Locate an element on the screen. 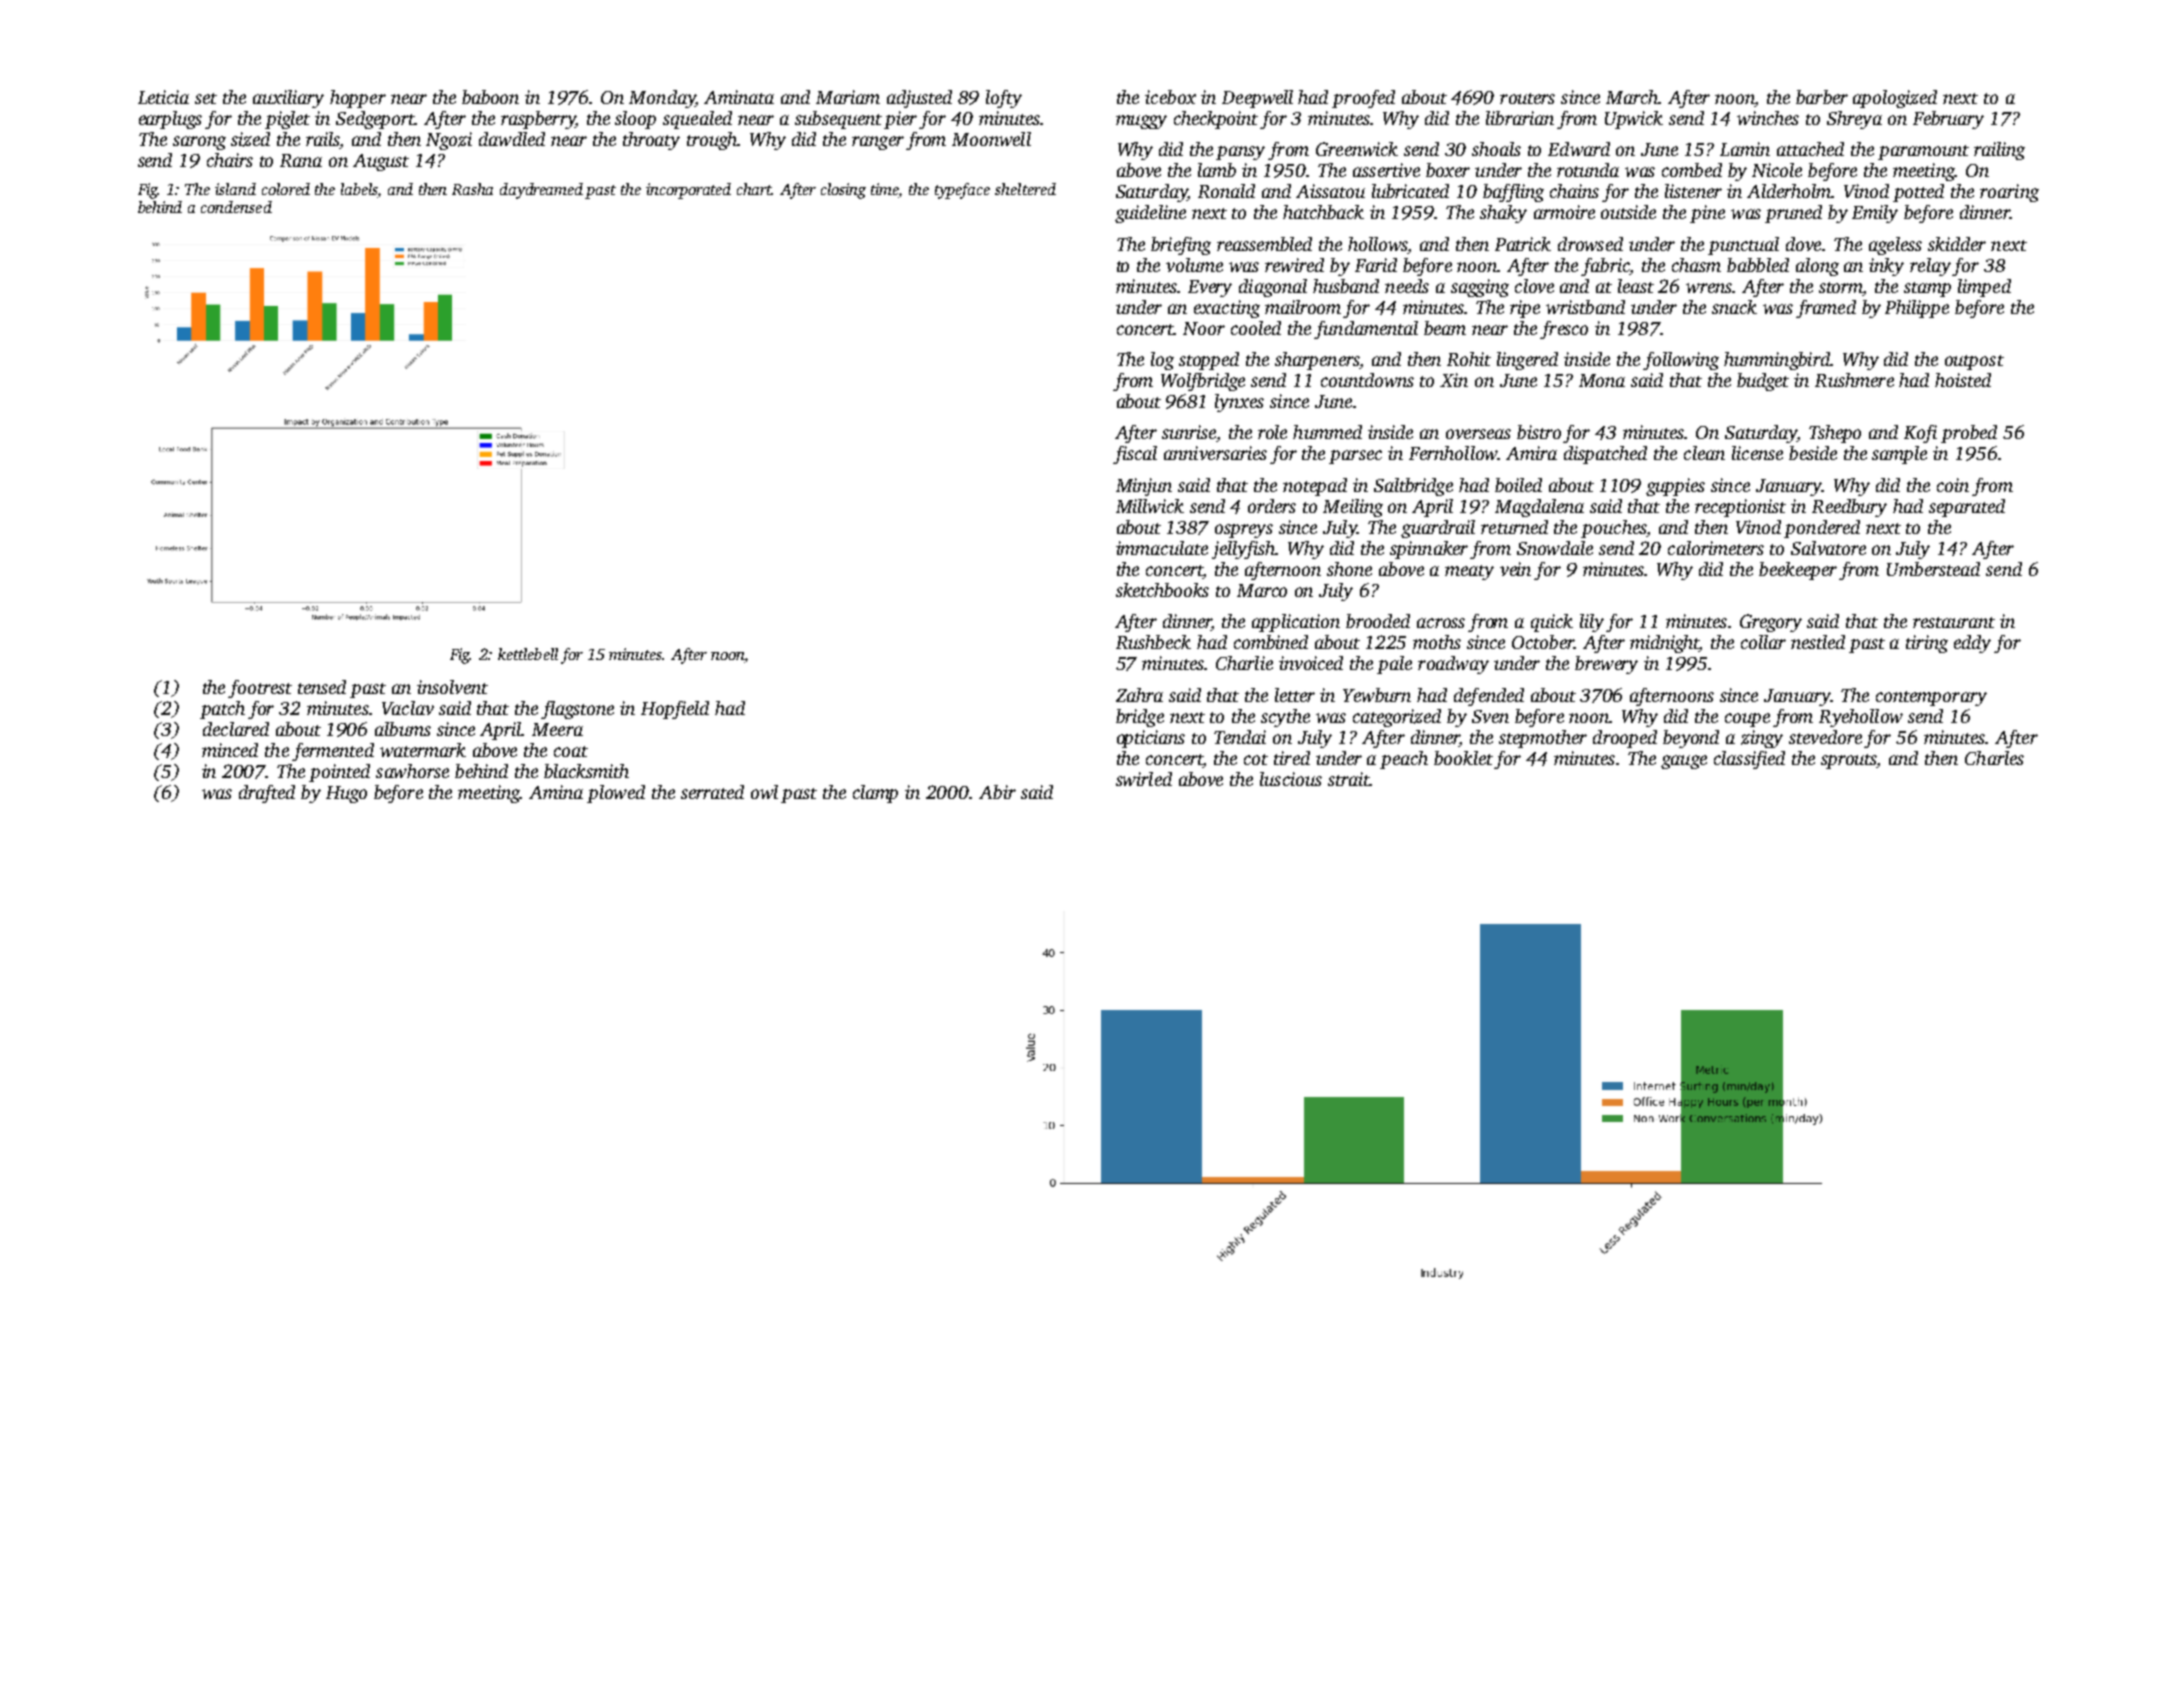 This screenshot has width=2178, height=1683. routers is located at coordinates (1527, 98).
